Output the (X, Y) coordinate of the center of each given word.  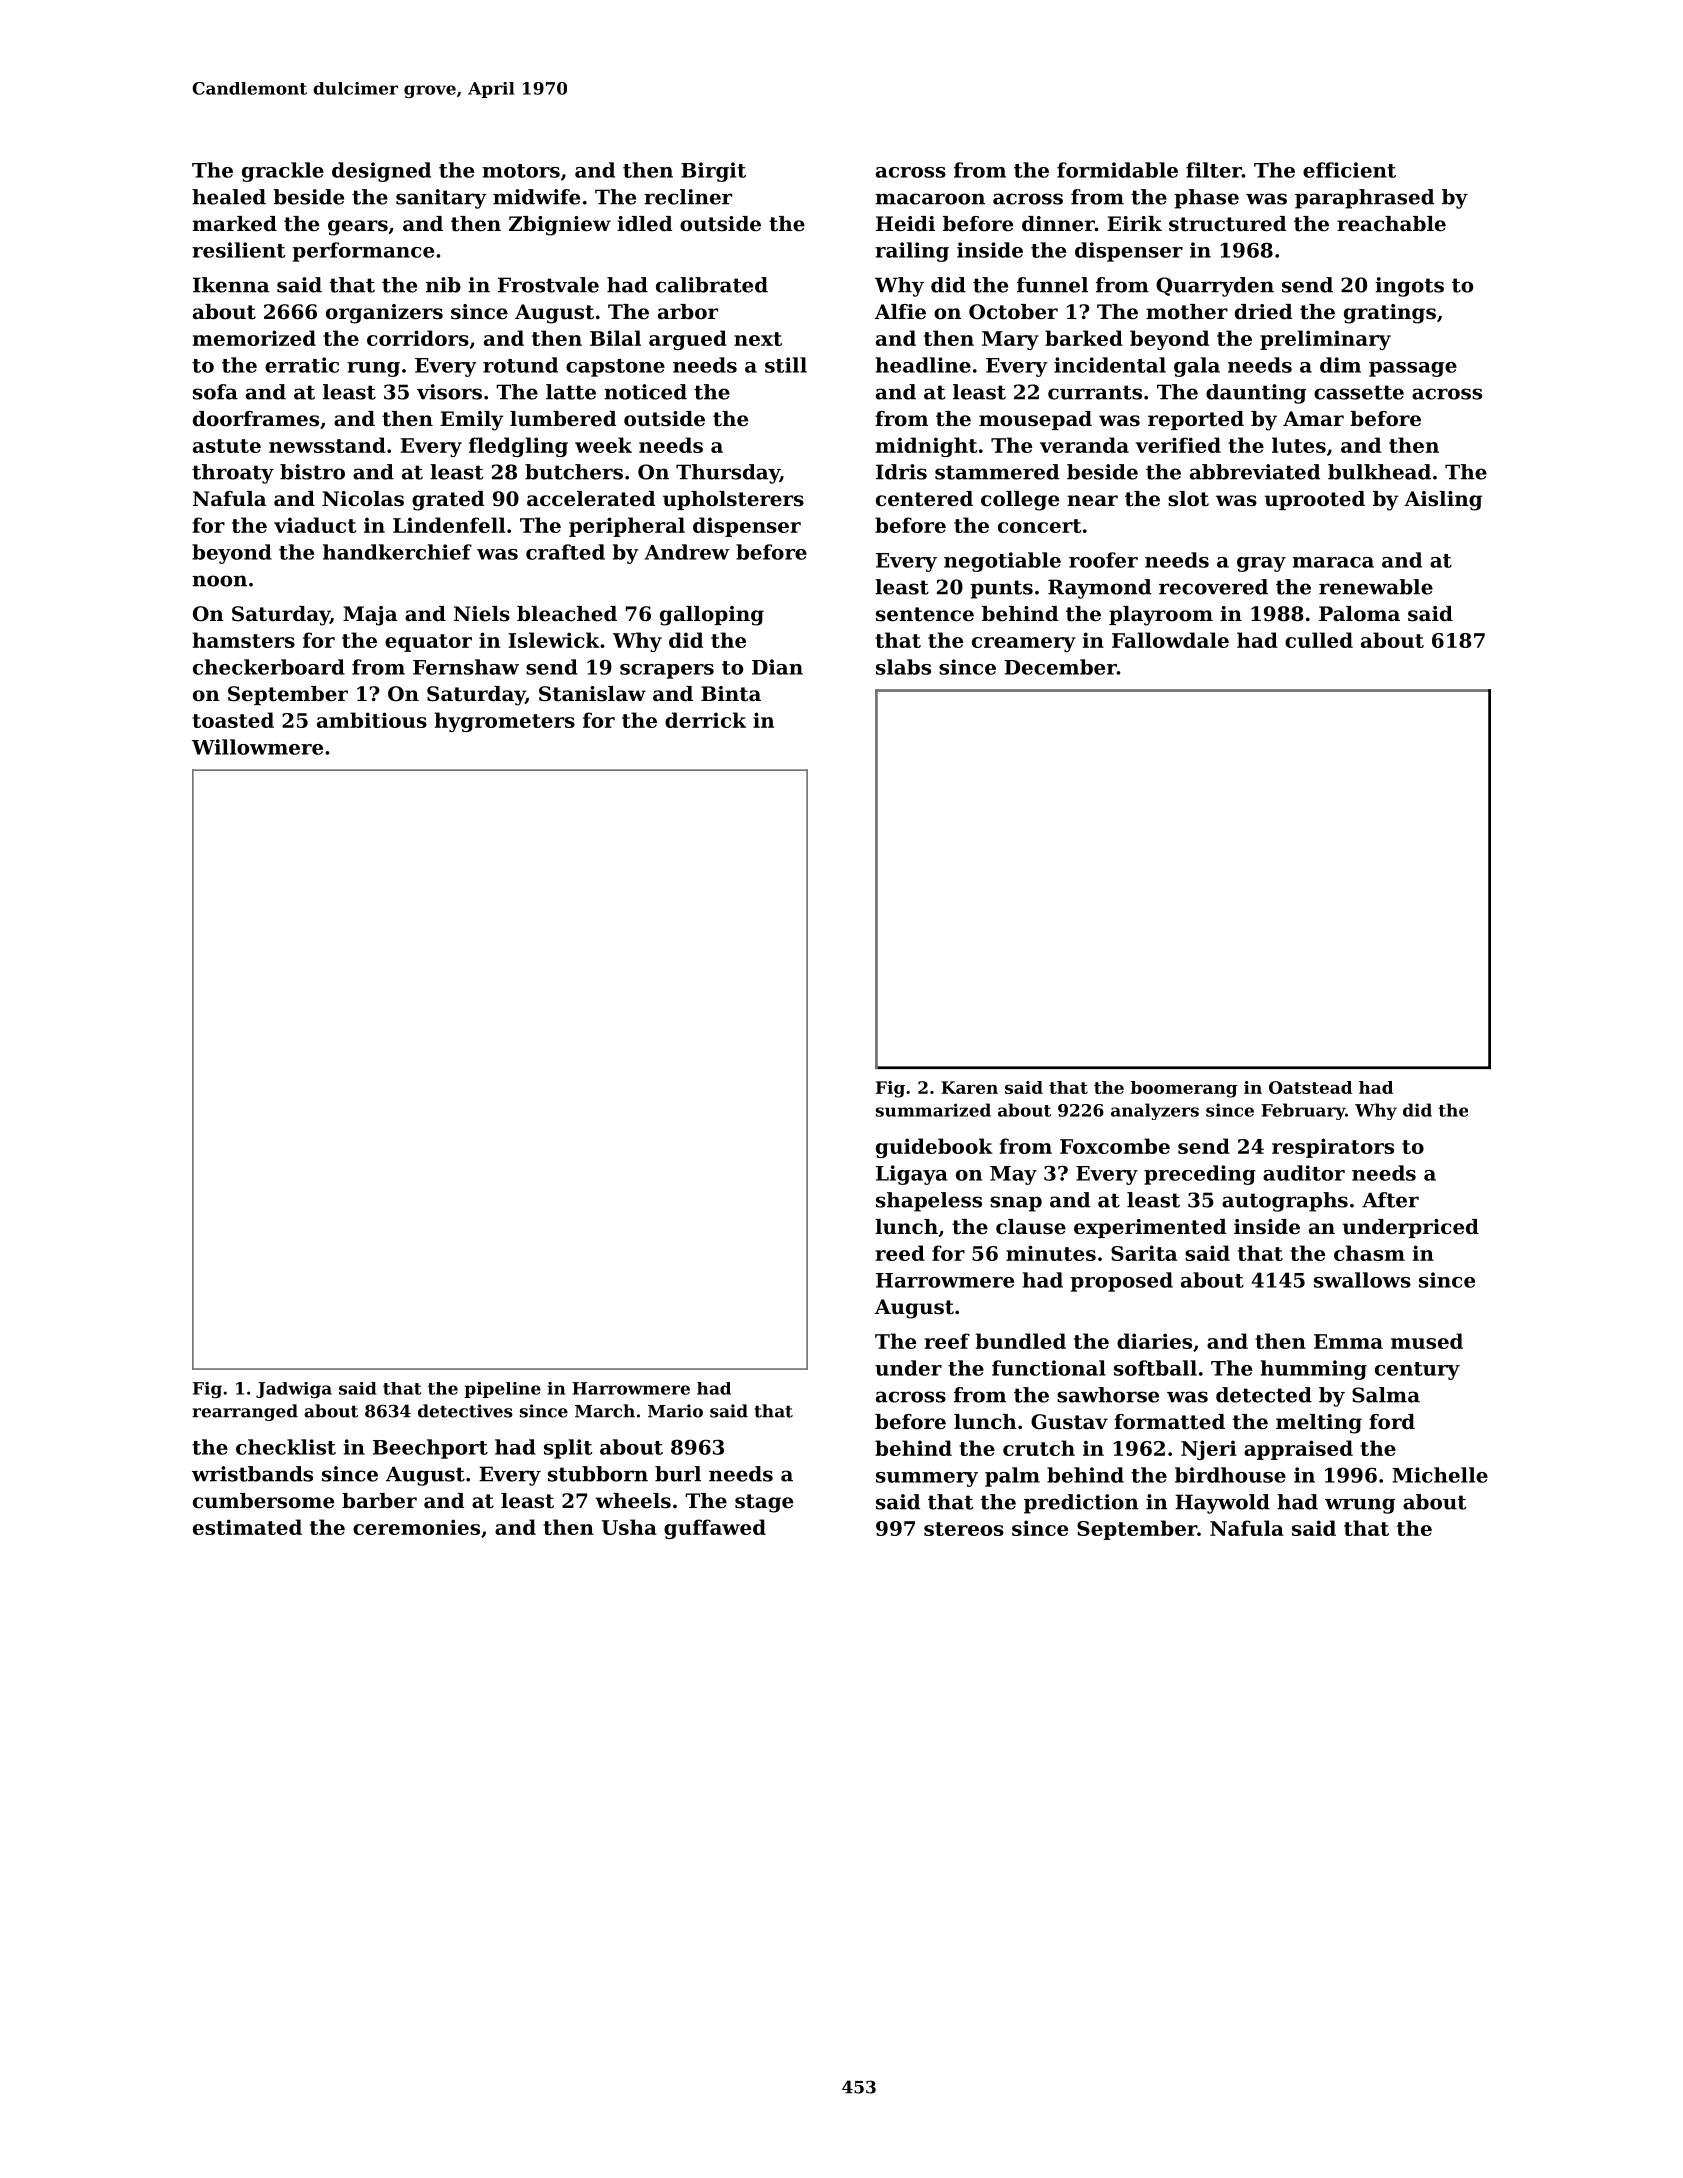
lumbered (563, 419)
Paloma (1359, 614)
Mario (675, 1411)
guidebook (934, 1148)
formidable (1117, 170)
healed (229, 197)
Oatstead (1310, 1087)
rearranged (245, 1412)
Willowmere (257, 747)
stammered (997, 472)
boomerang (1184, 1089)
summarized (933, 1110)
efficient (1349, 170)
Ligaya (912, 1175)
